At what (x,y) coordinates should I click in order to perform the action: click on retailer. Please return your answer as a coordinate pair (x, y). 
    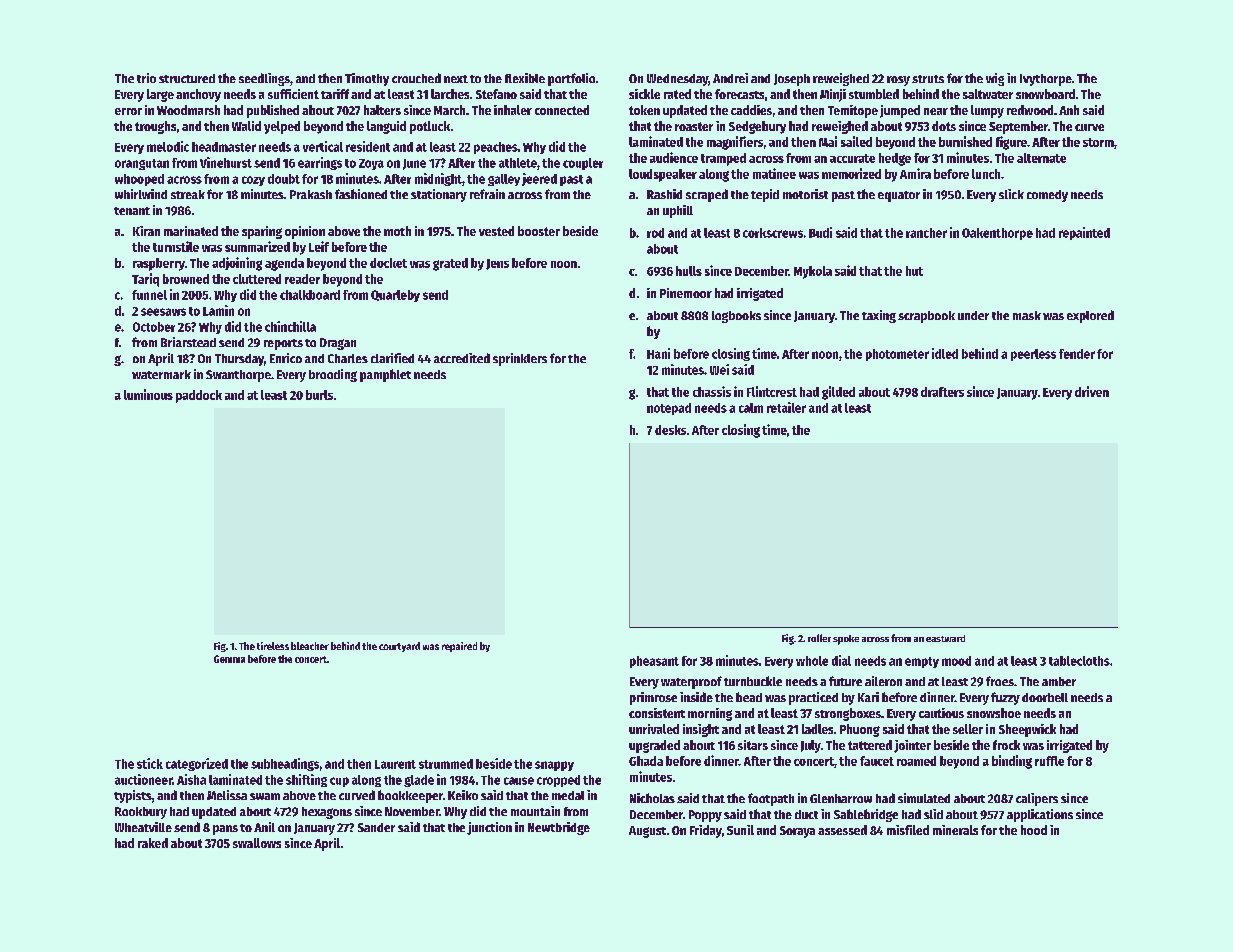
    Looking at the image, I should click on (786, 407).
